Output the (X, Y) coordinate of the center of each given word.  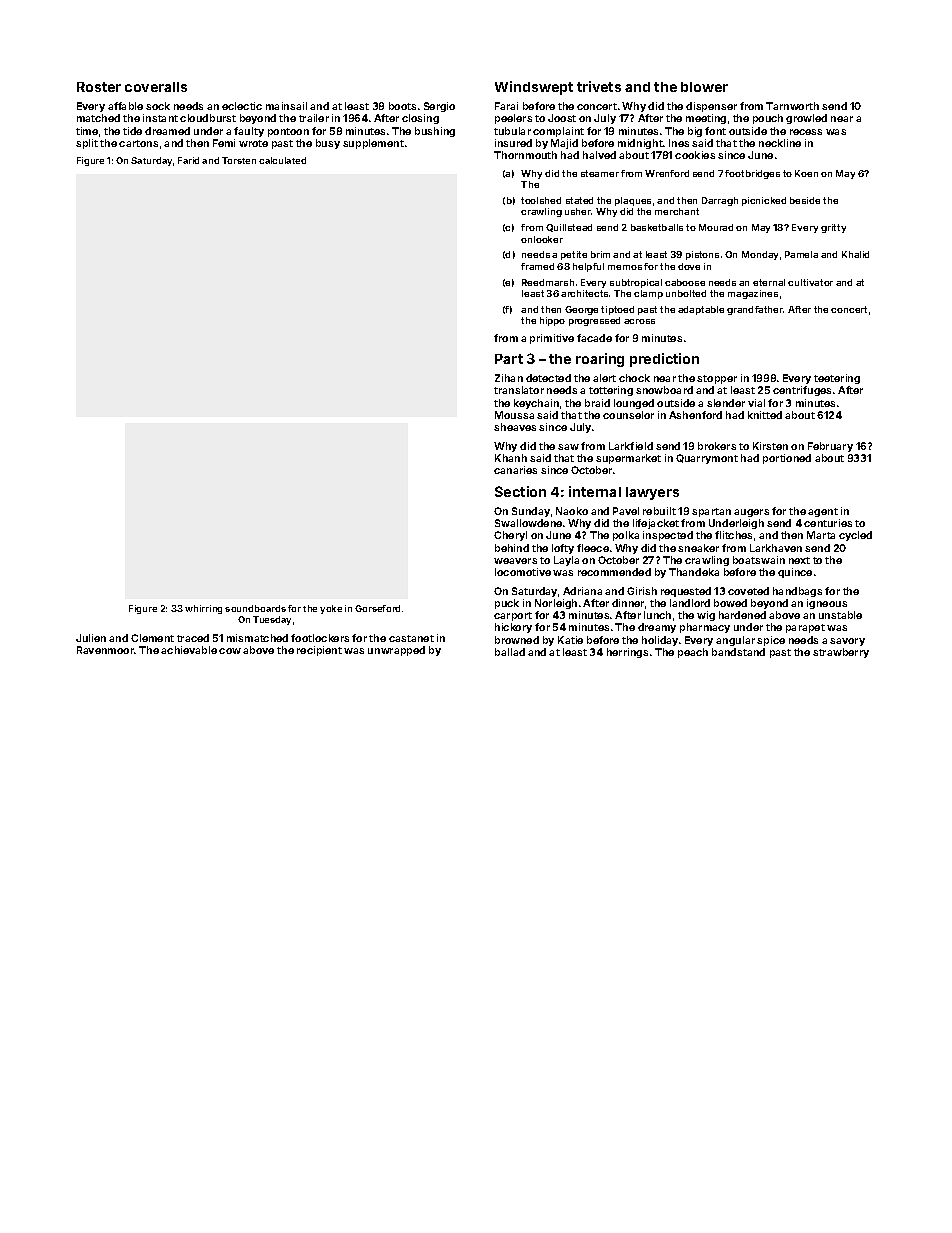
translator (519, 390)
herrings (627, 653)
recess (806, 132)
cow (230, 651)
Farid (188, 160)
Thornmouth (525, 155)
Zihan (509, 378)
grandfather (755, 310)
